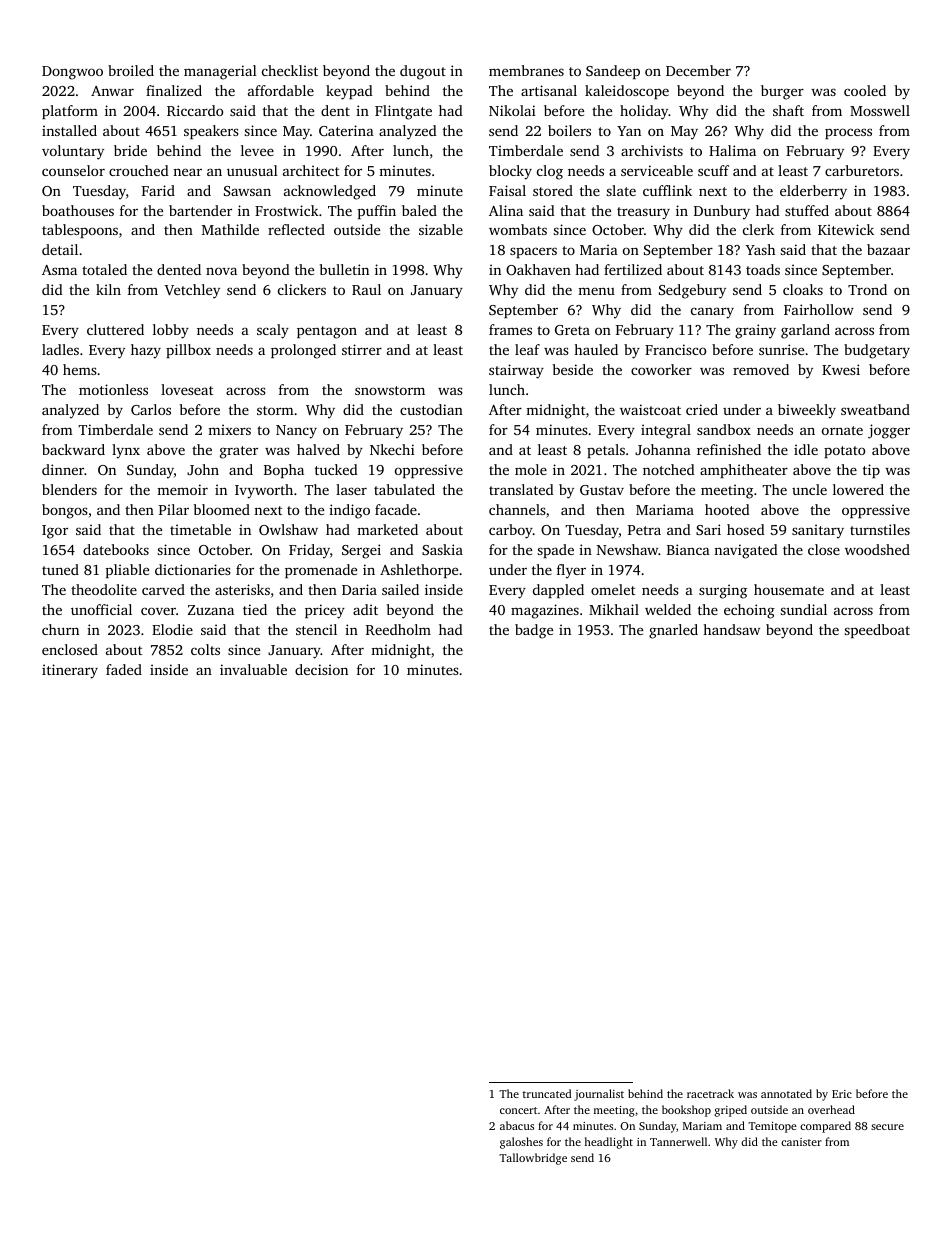 The width and height of the page is (952, 1233). Describe the element at coordinates (547, 1093) in the page. I see `truncated` at that location.
